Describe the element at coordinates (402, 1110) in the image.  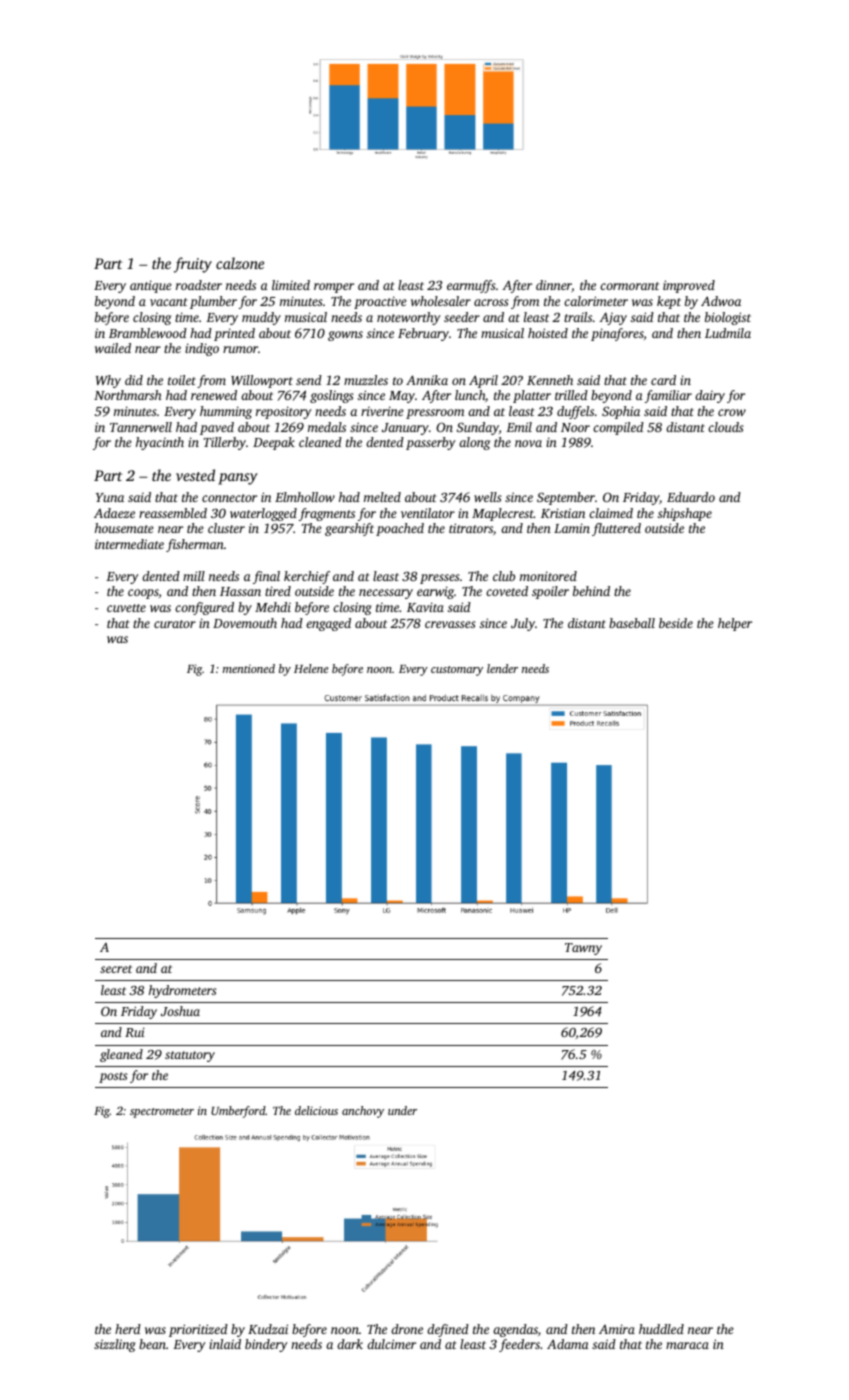
I see `under` at that location.
